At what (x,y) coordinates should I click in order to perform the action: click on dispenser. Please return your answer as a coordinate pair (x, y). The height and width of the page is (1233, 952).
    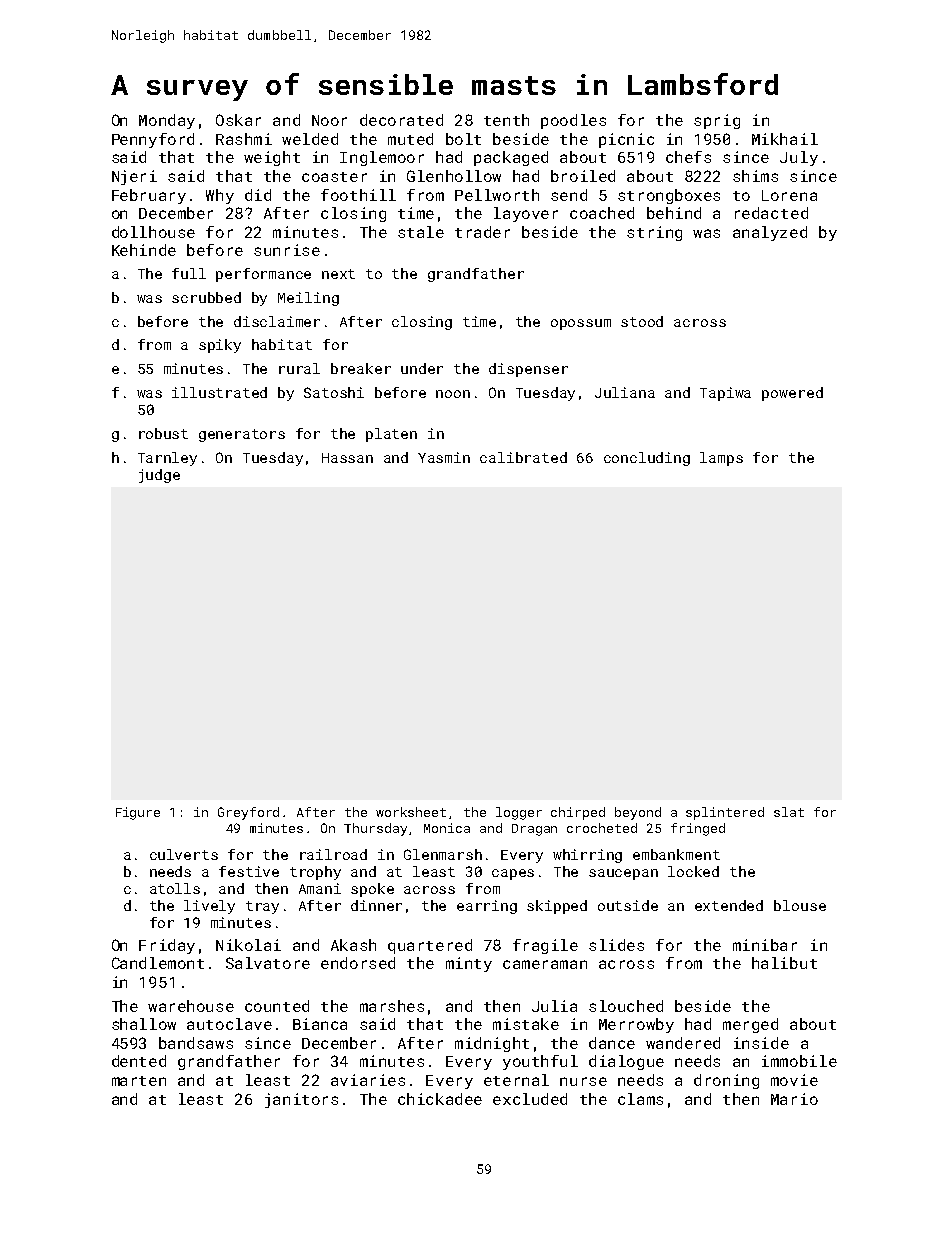
    Looking at the image, I should click on (528, 370).
